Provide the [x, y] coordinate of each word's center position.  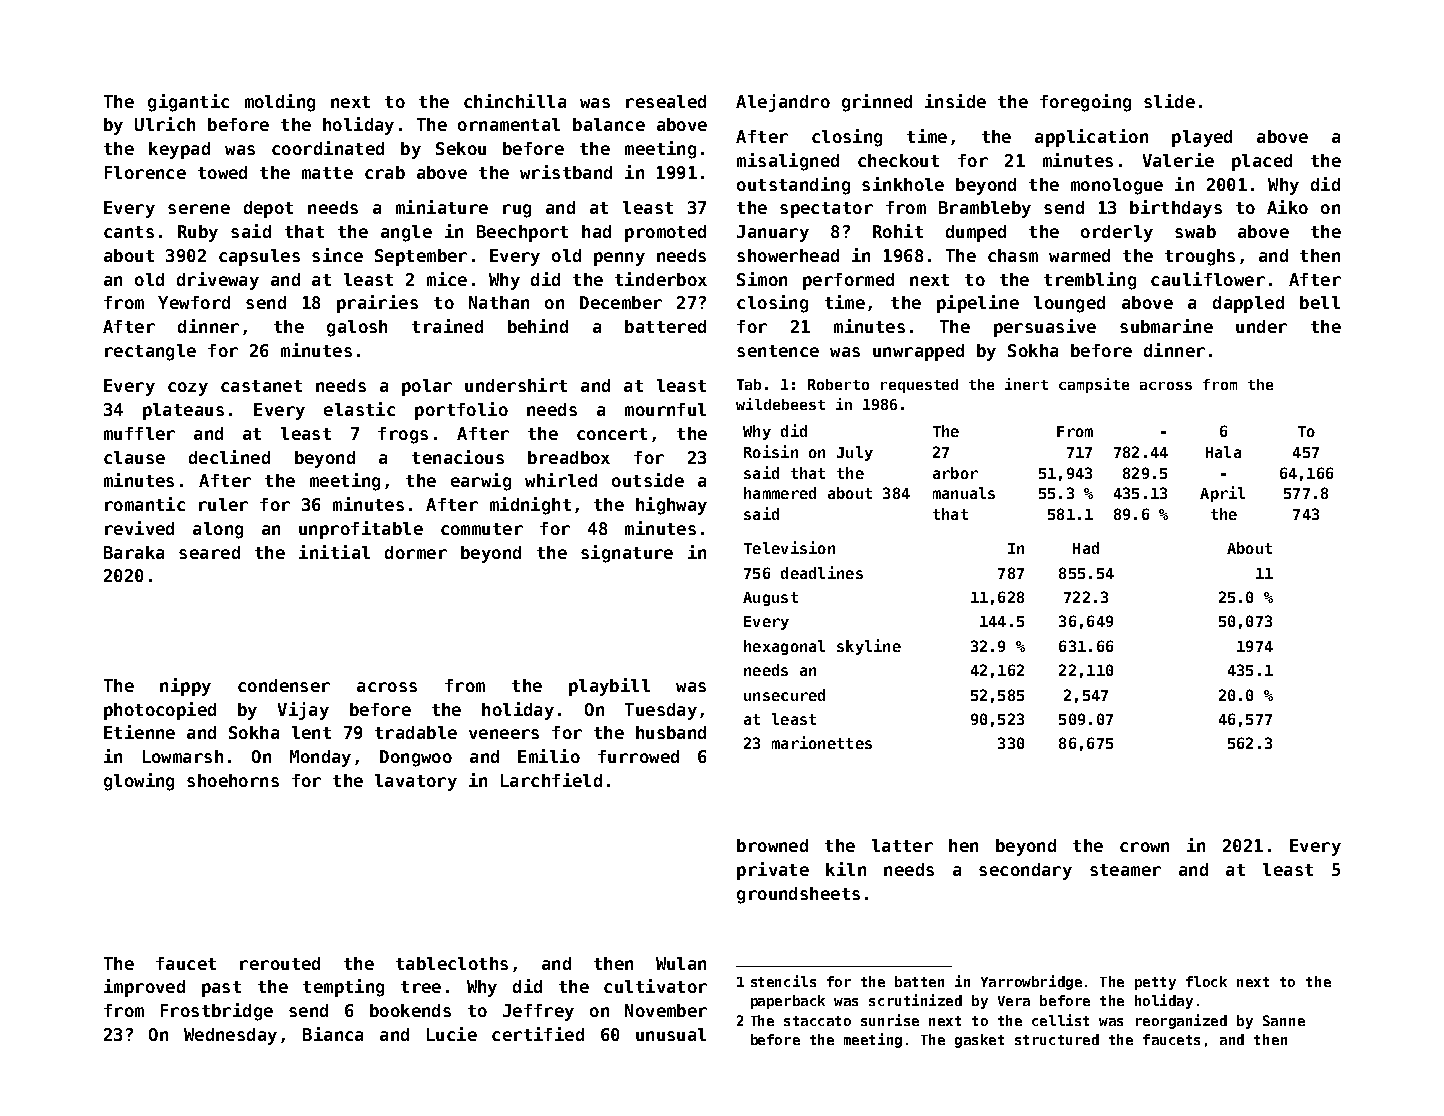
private [773, 871]
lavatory [416, 782]
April [1222, 494]
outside [648, 480]
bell [1320, 302]
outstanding [793, 186]
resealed [666, 101]
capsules [259, 257]
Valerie [1178, 160]
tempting [343, 988]
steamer [1125, 870]
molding [280, 103]
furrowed [638, 756]
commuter [482, 529]
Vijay [303, 711]
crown [1144, 847]
